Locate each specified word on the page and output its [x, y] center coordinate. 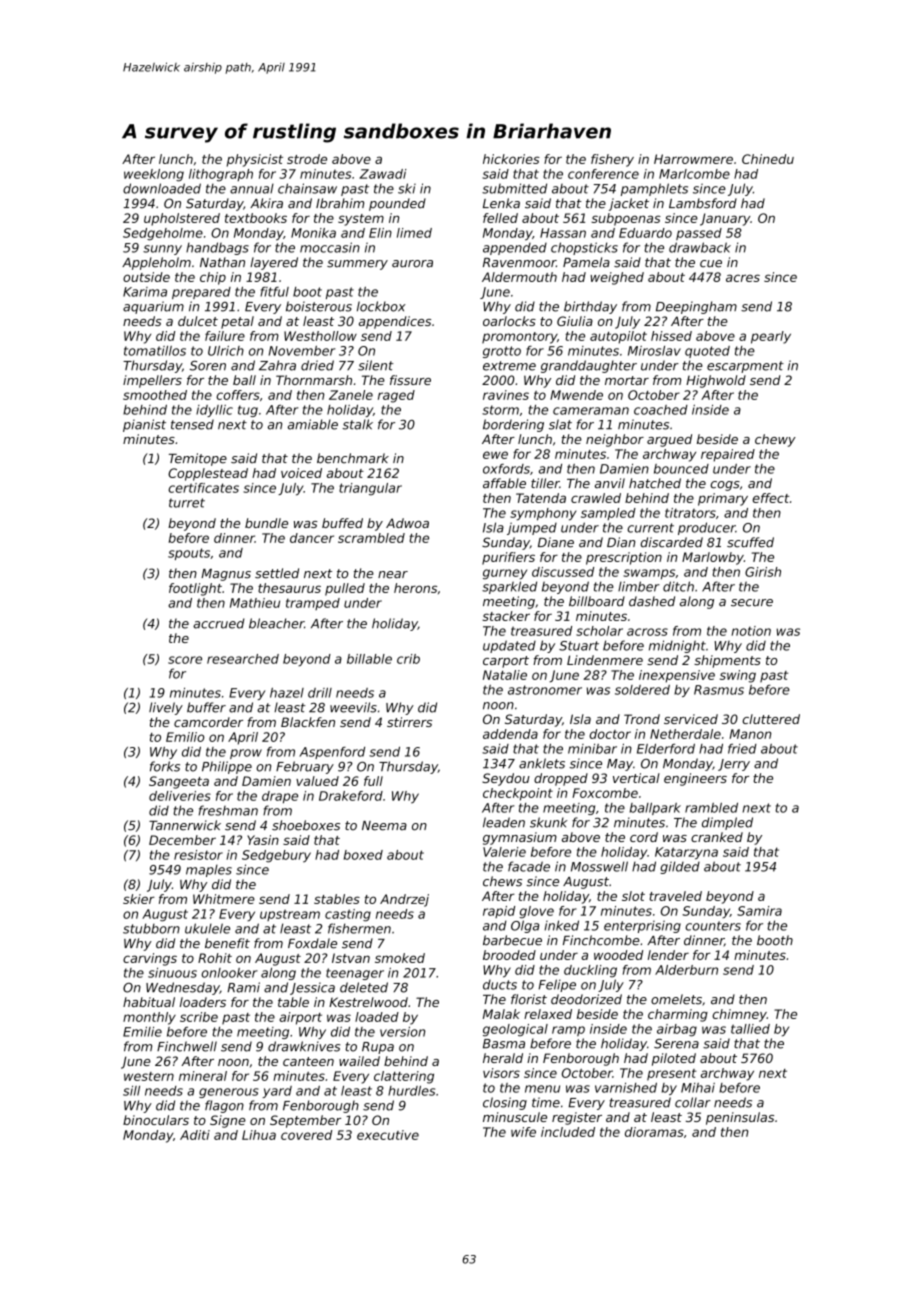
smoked [400, 958]
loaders [203, 1002]
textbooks [256, 218]
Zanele [351, 395]
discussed [563, 572]
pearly [771, 337]
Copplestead [208, 474]
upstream [290, 915]
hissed [671, 336]
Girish [763, 572]
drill [320, 693]
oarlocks [509, 321]
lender [668, 955]
